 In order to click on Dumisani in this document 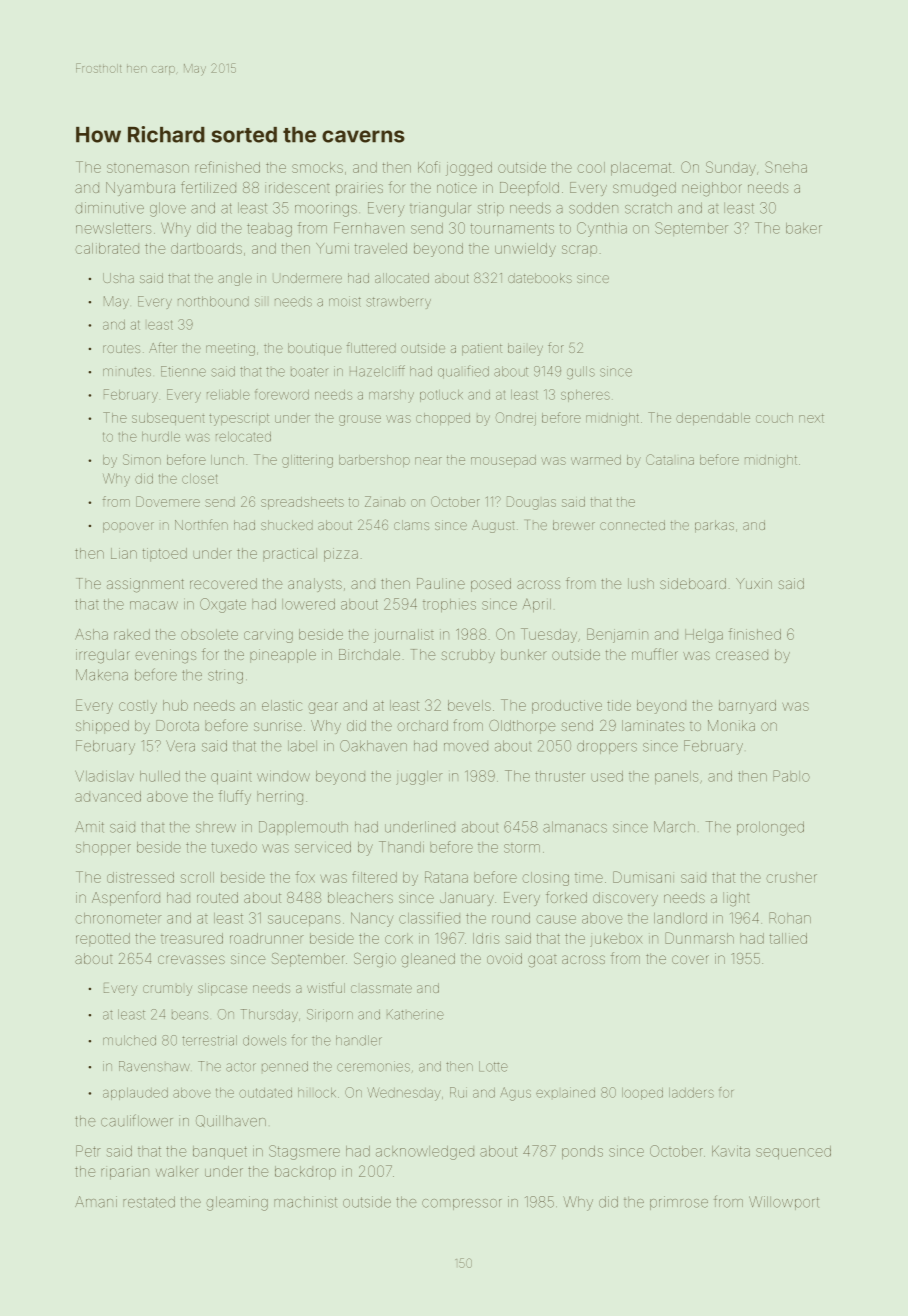, I will do `click(643, 877)`.
